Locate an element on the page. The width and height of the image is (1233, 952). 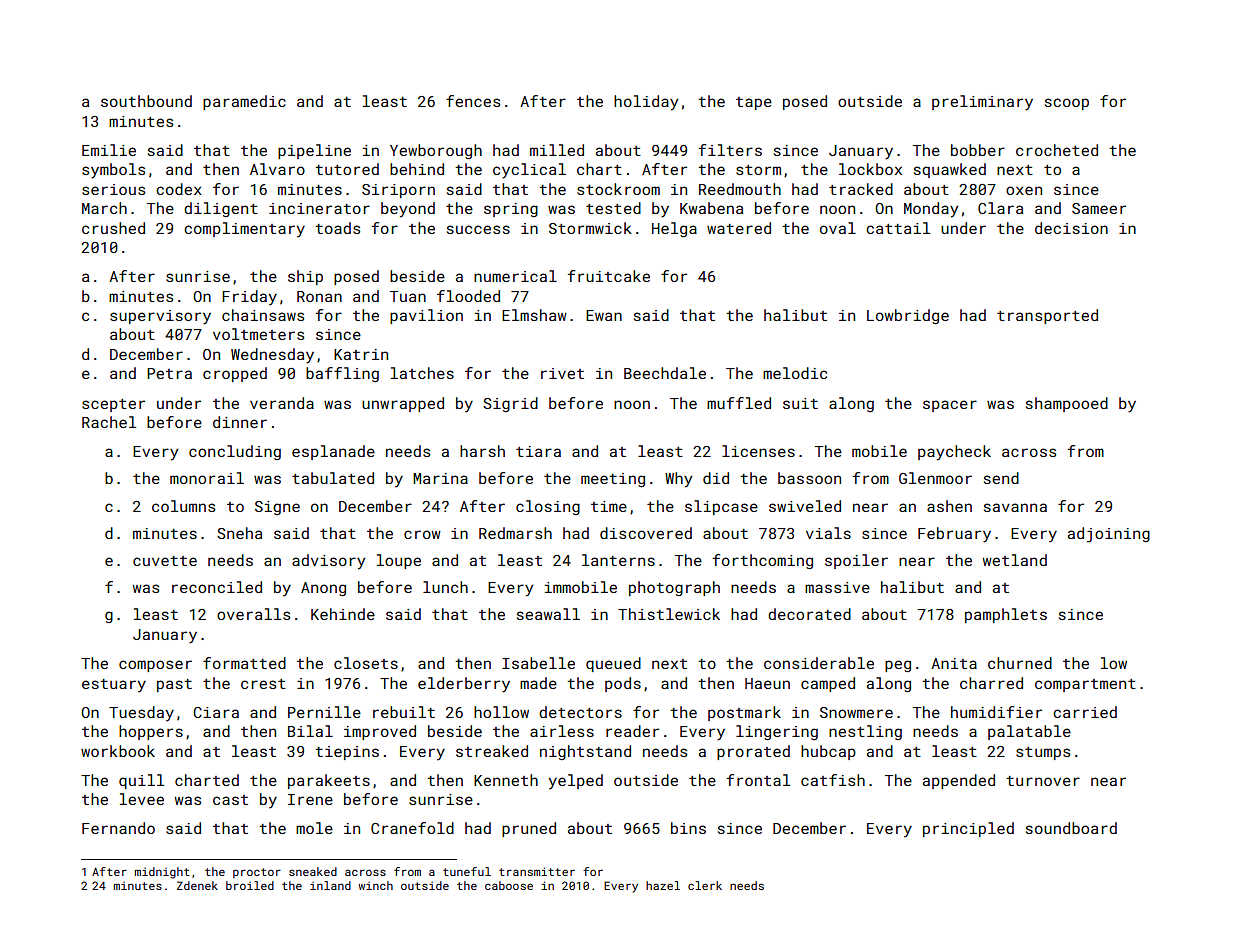
hazel is located at coordinates (663, 885).
